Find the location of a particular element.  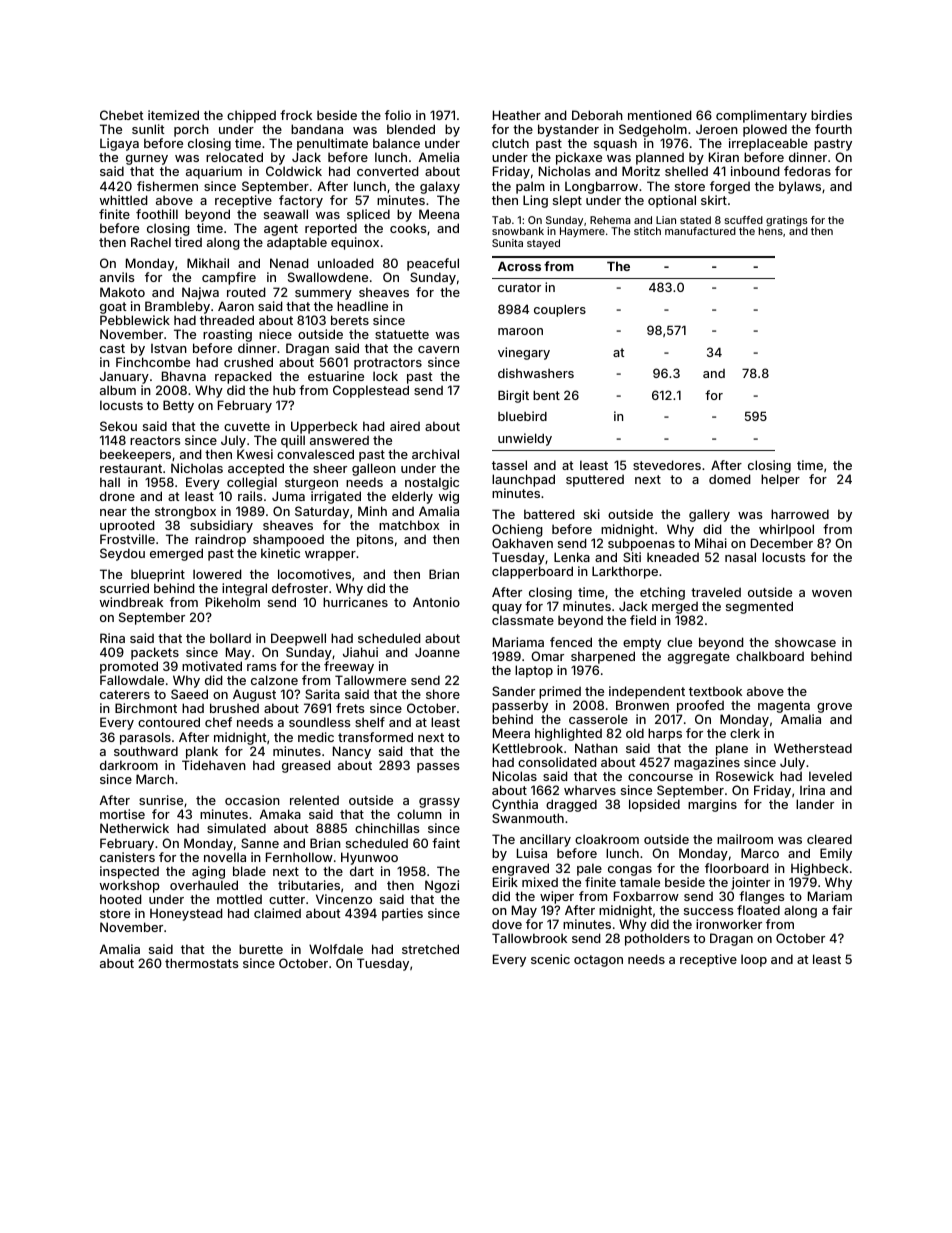

traveled is located at coordinates (716, 592).
